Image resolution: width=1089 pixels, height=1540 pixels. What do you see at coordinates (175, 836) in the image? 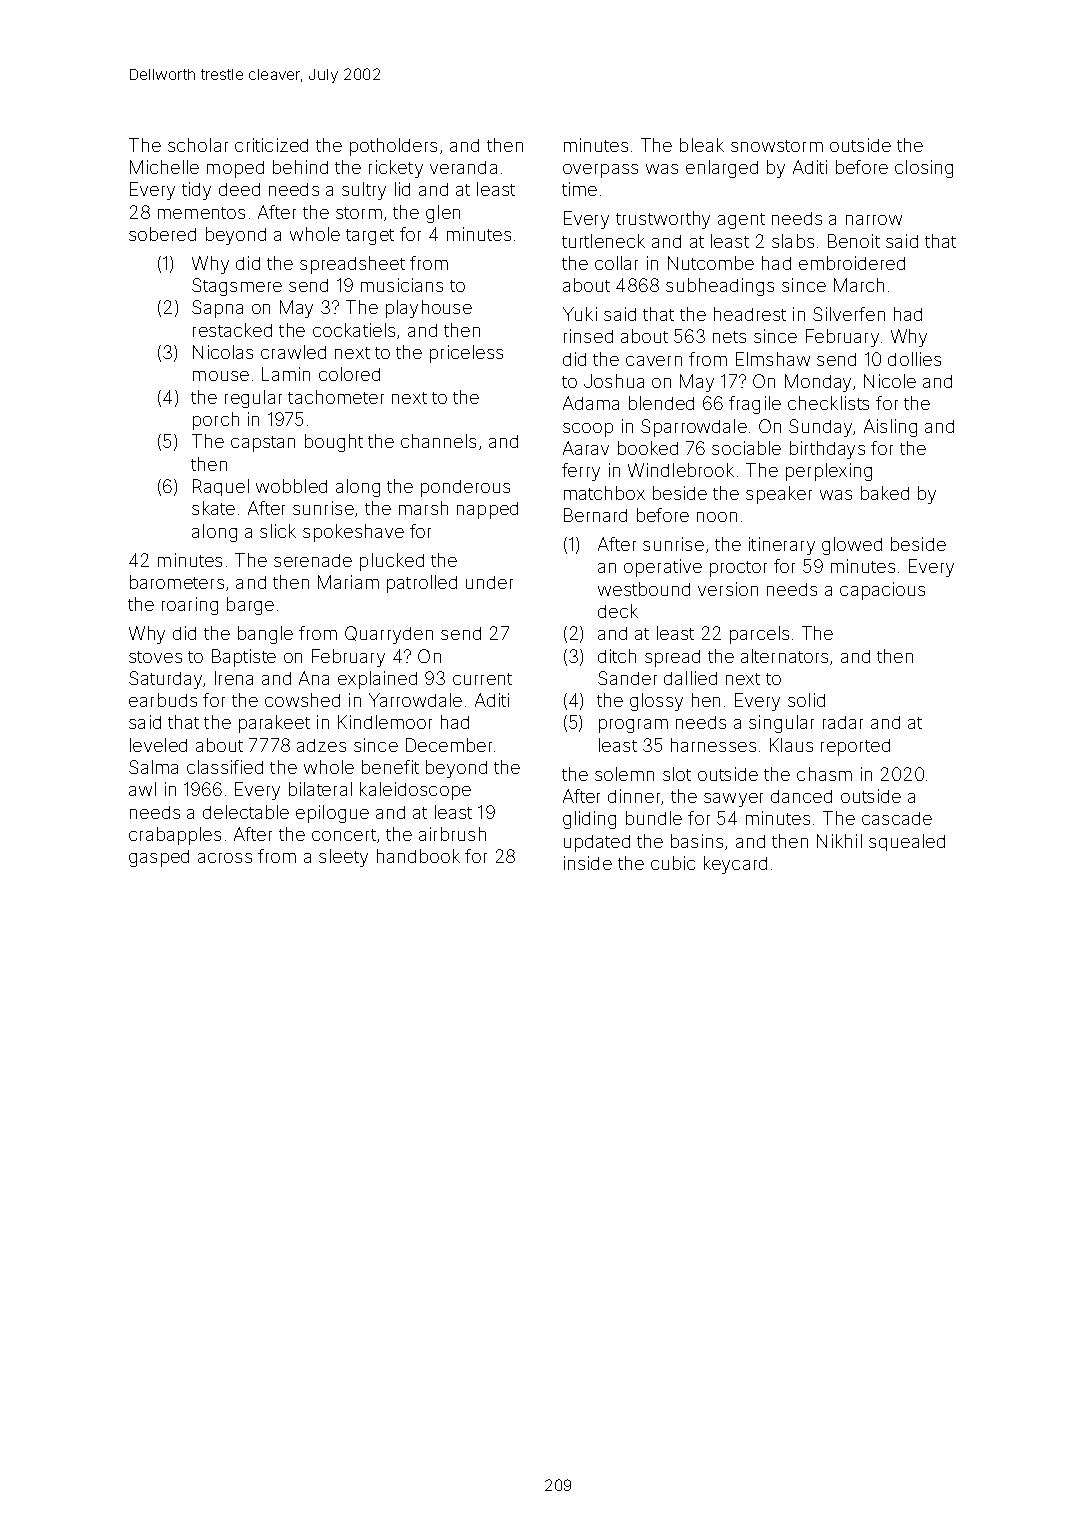
I see `crabapples` at bounding box center [175, 836].
